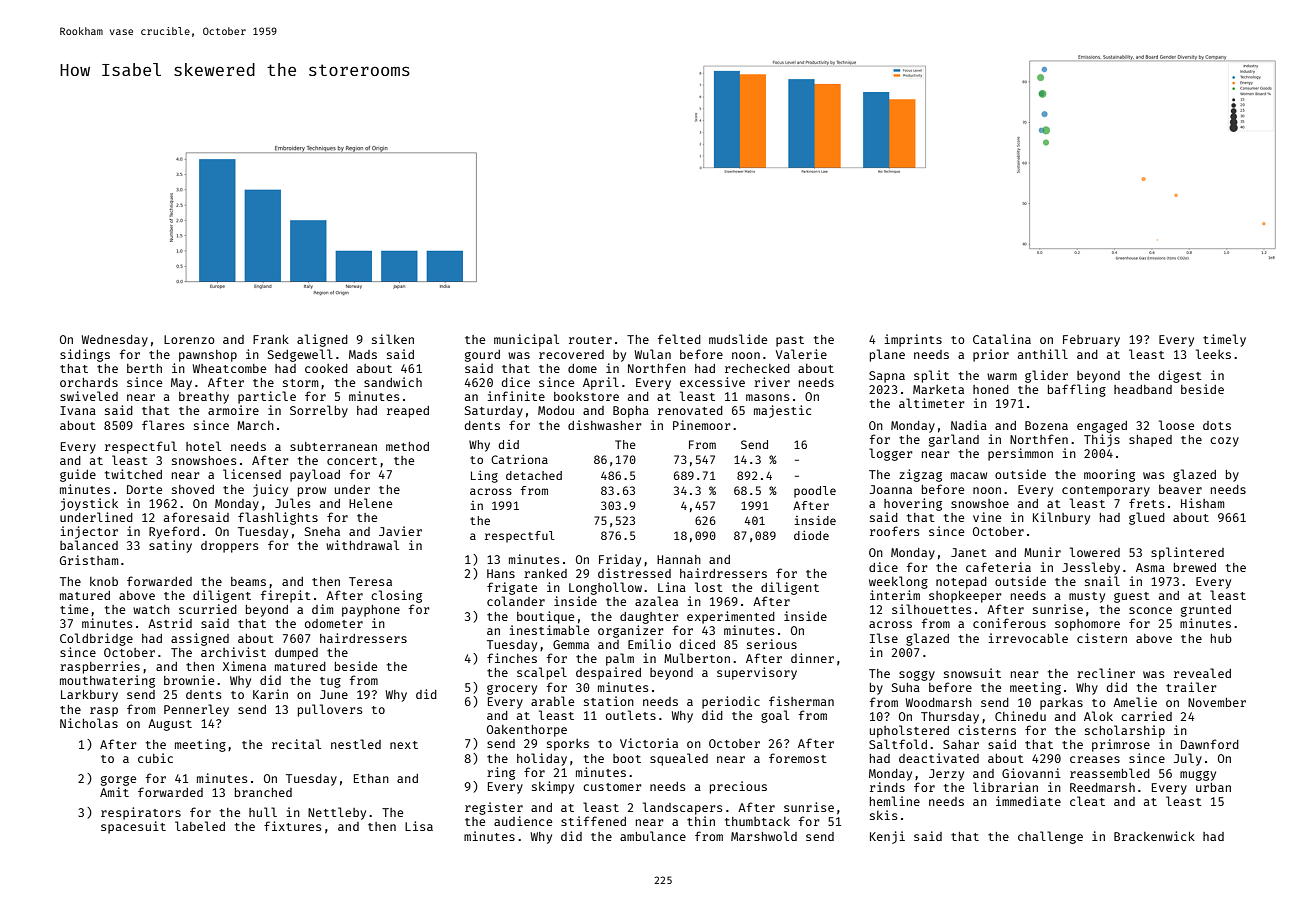  Describe the element at coordinates (1050, 837) in the screenshot. I see `challenge` at that location.
